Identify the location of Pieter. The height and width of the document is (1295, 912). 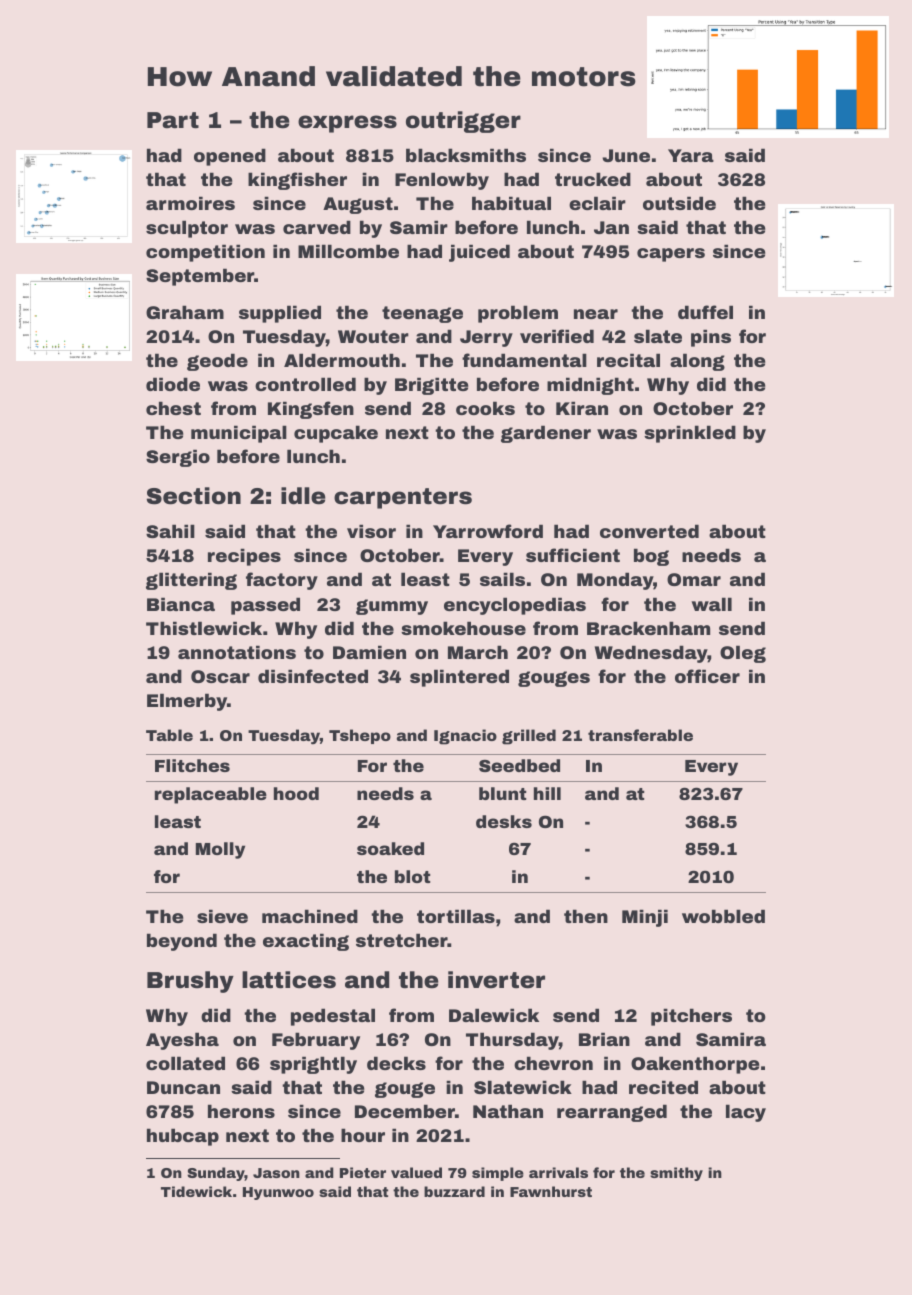
(363, 1172).
